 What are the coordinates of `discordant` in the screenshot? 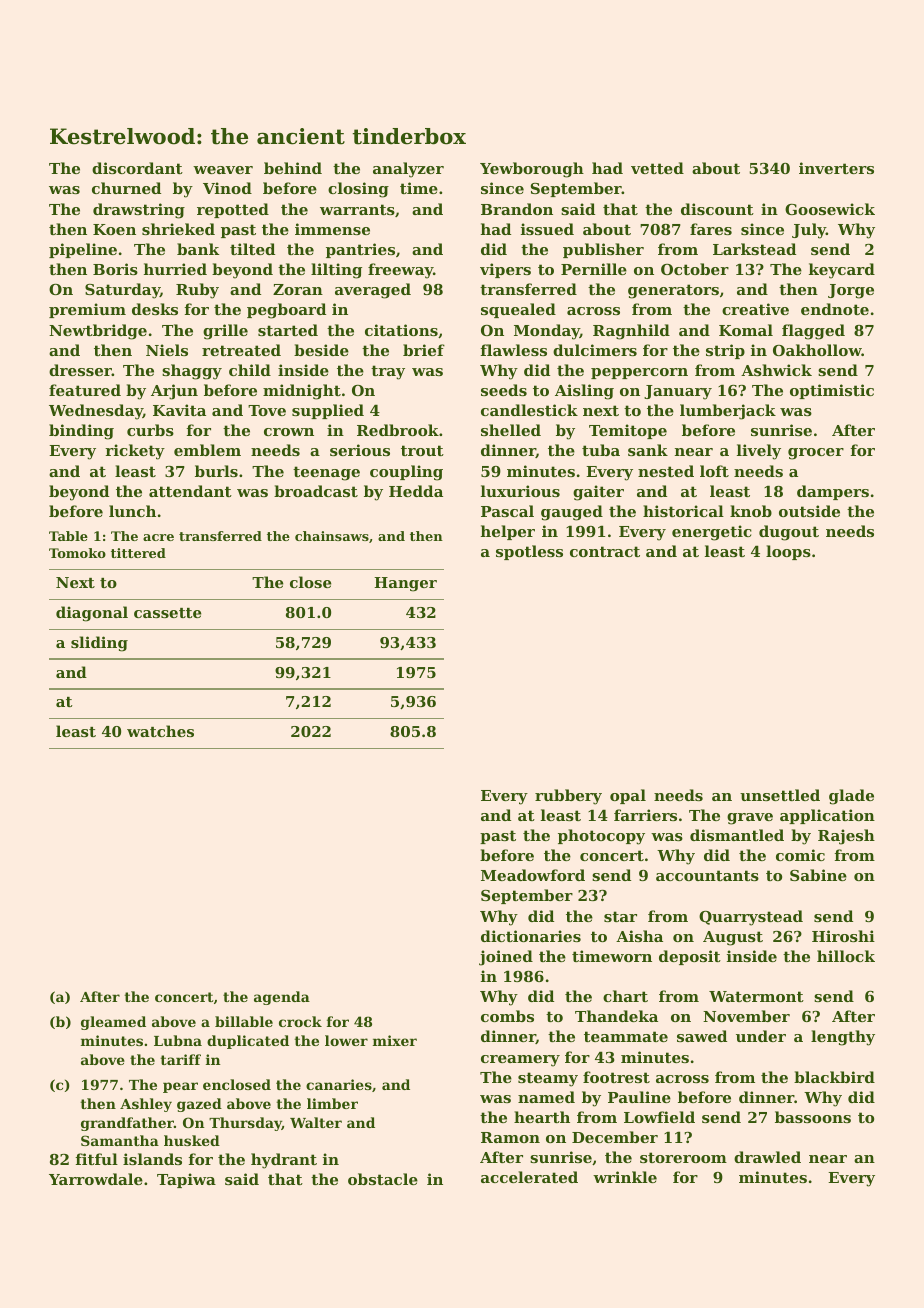 It's located at (137, 168).
